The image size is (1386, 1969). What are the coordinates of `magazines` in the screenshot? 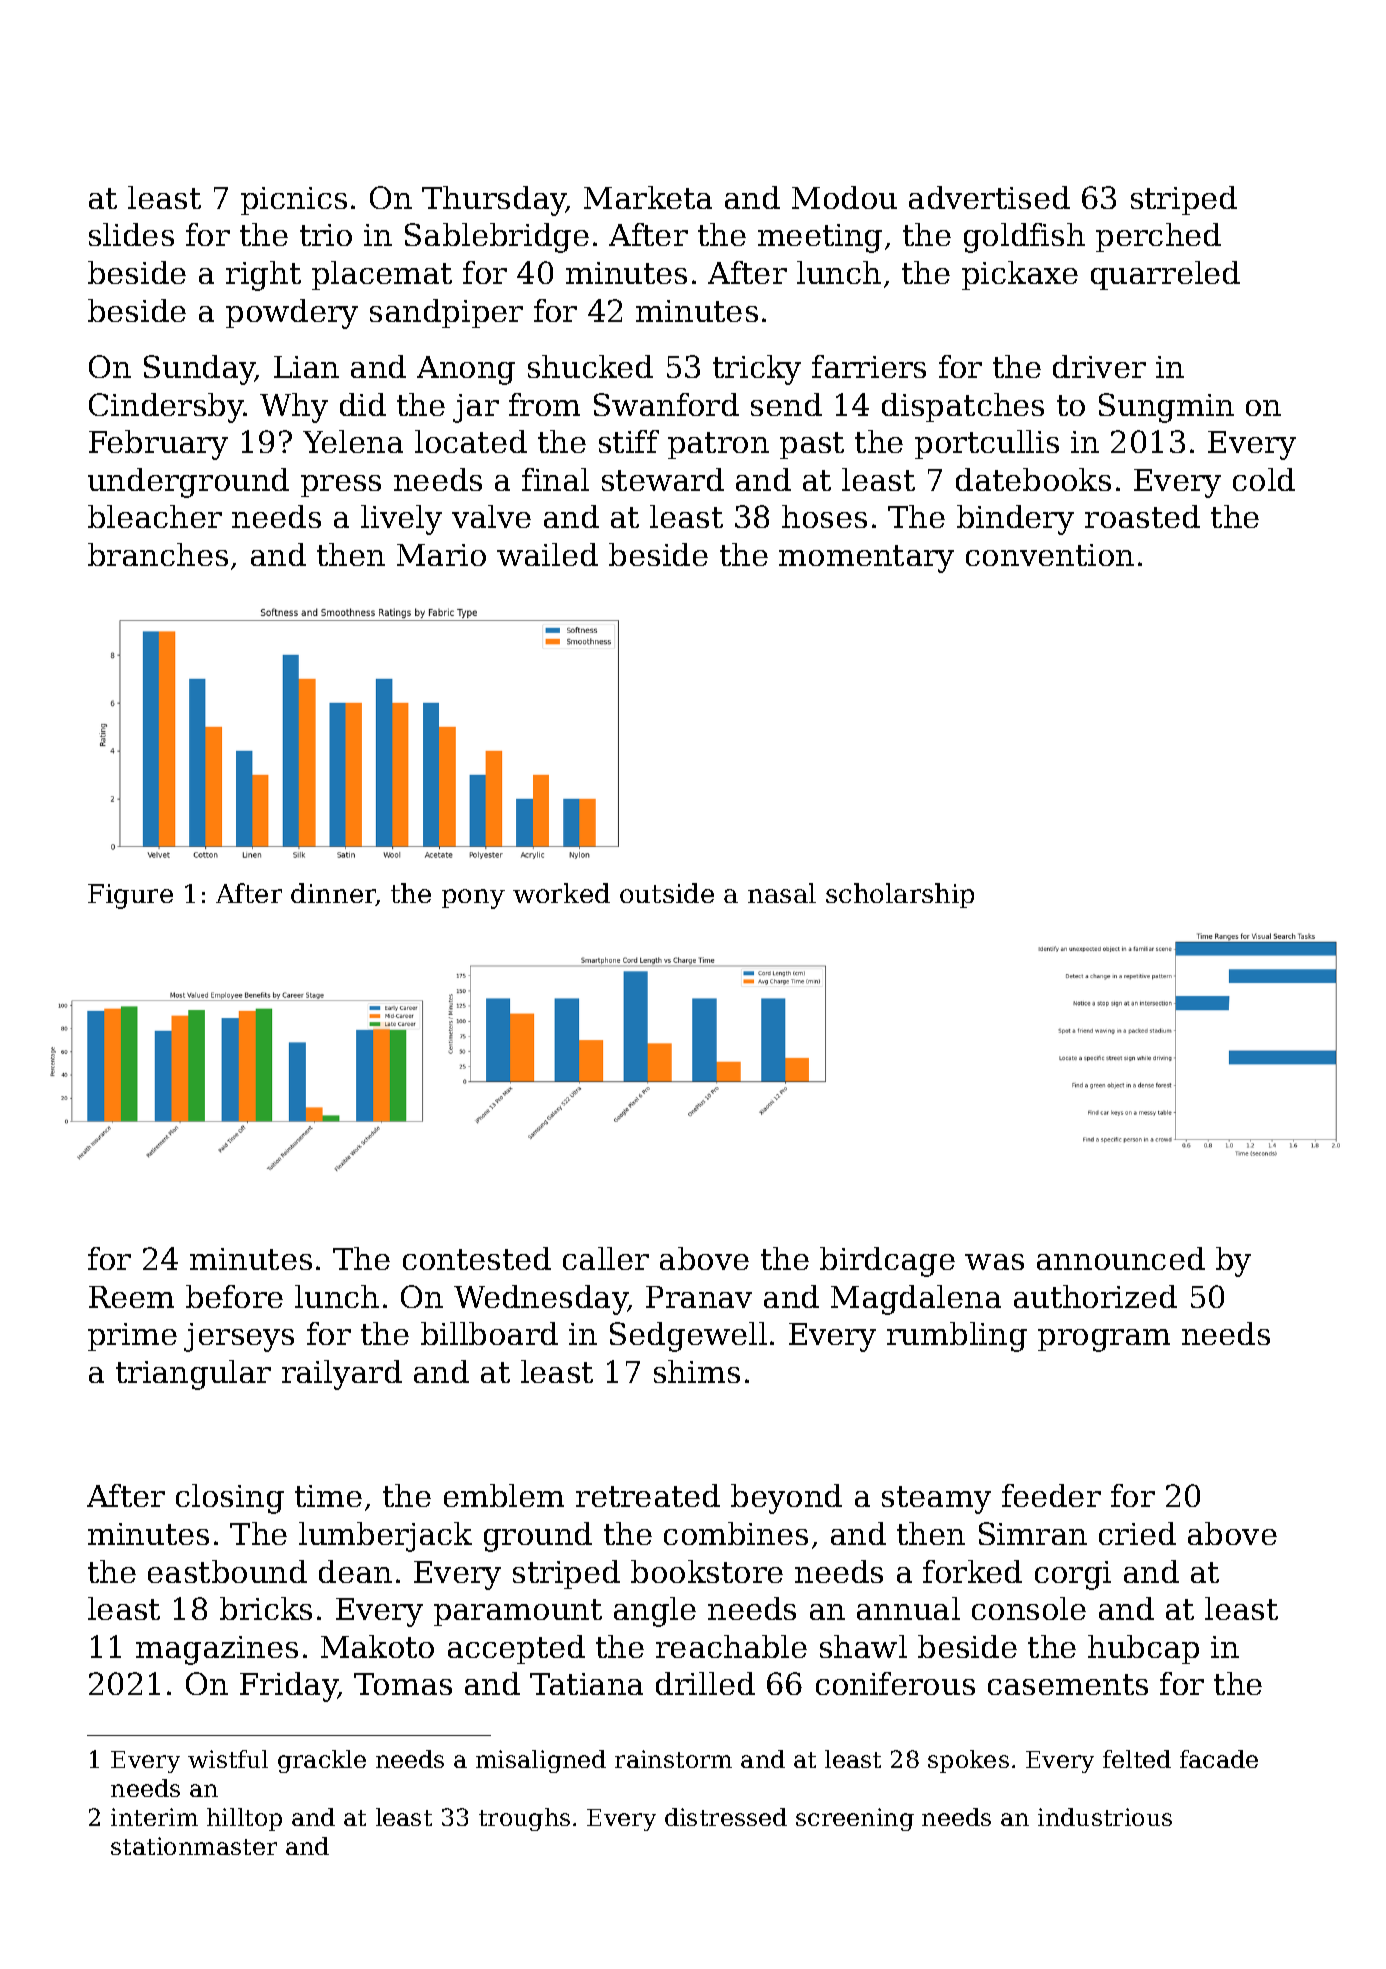 It's located at (217, 1650).
